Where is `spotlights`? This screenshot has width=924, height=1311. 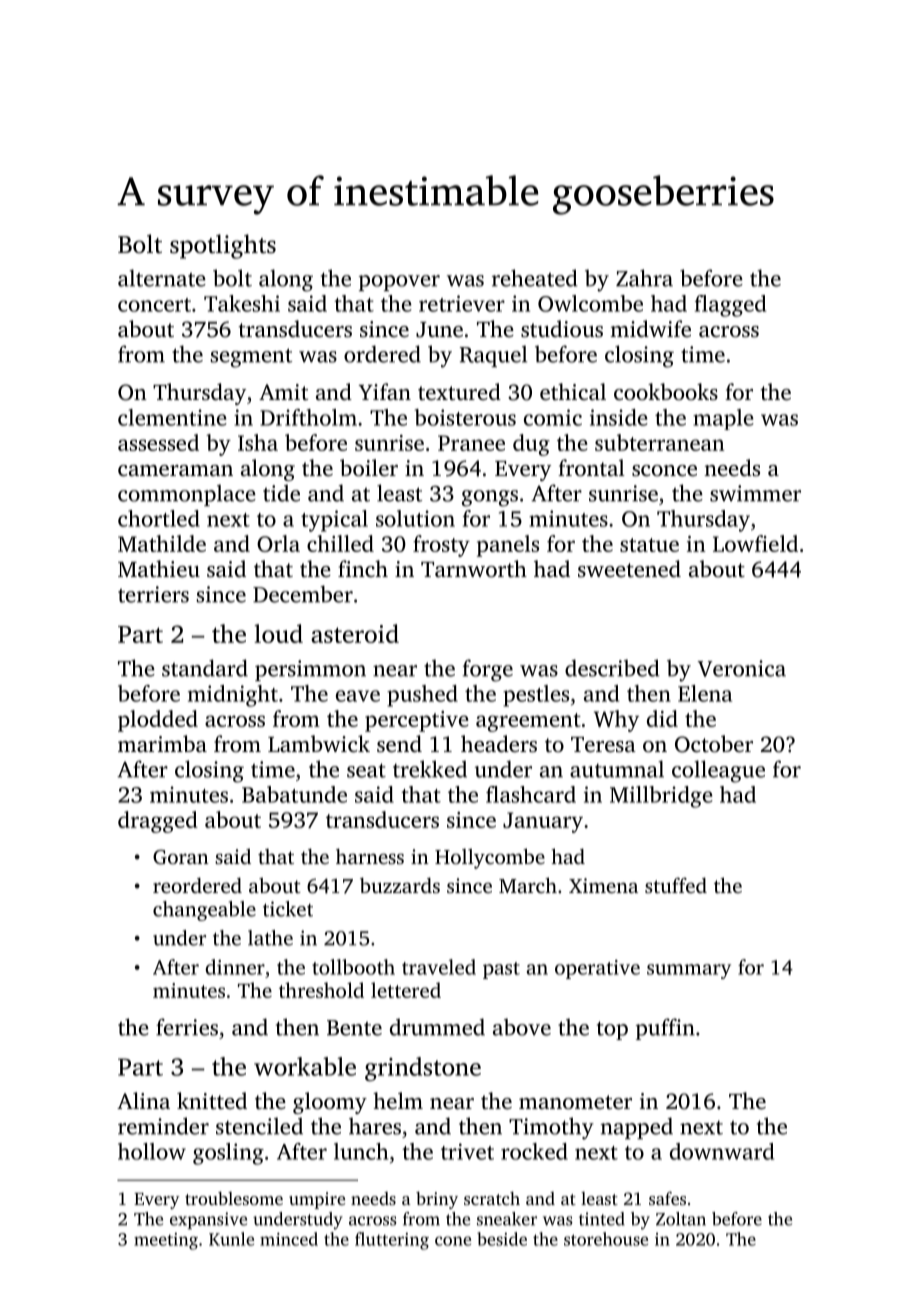
spotlights is located at coordinates (223, 246).
